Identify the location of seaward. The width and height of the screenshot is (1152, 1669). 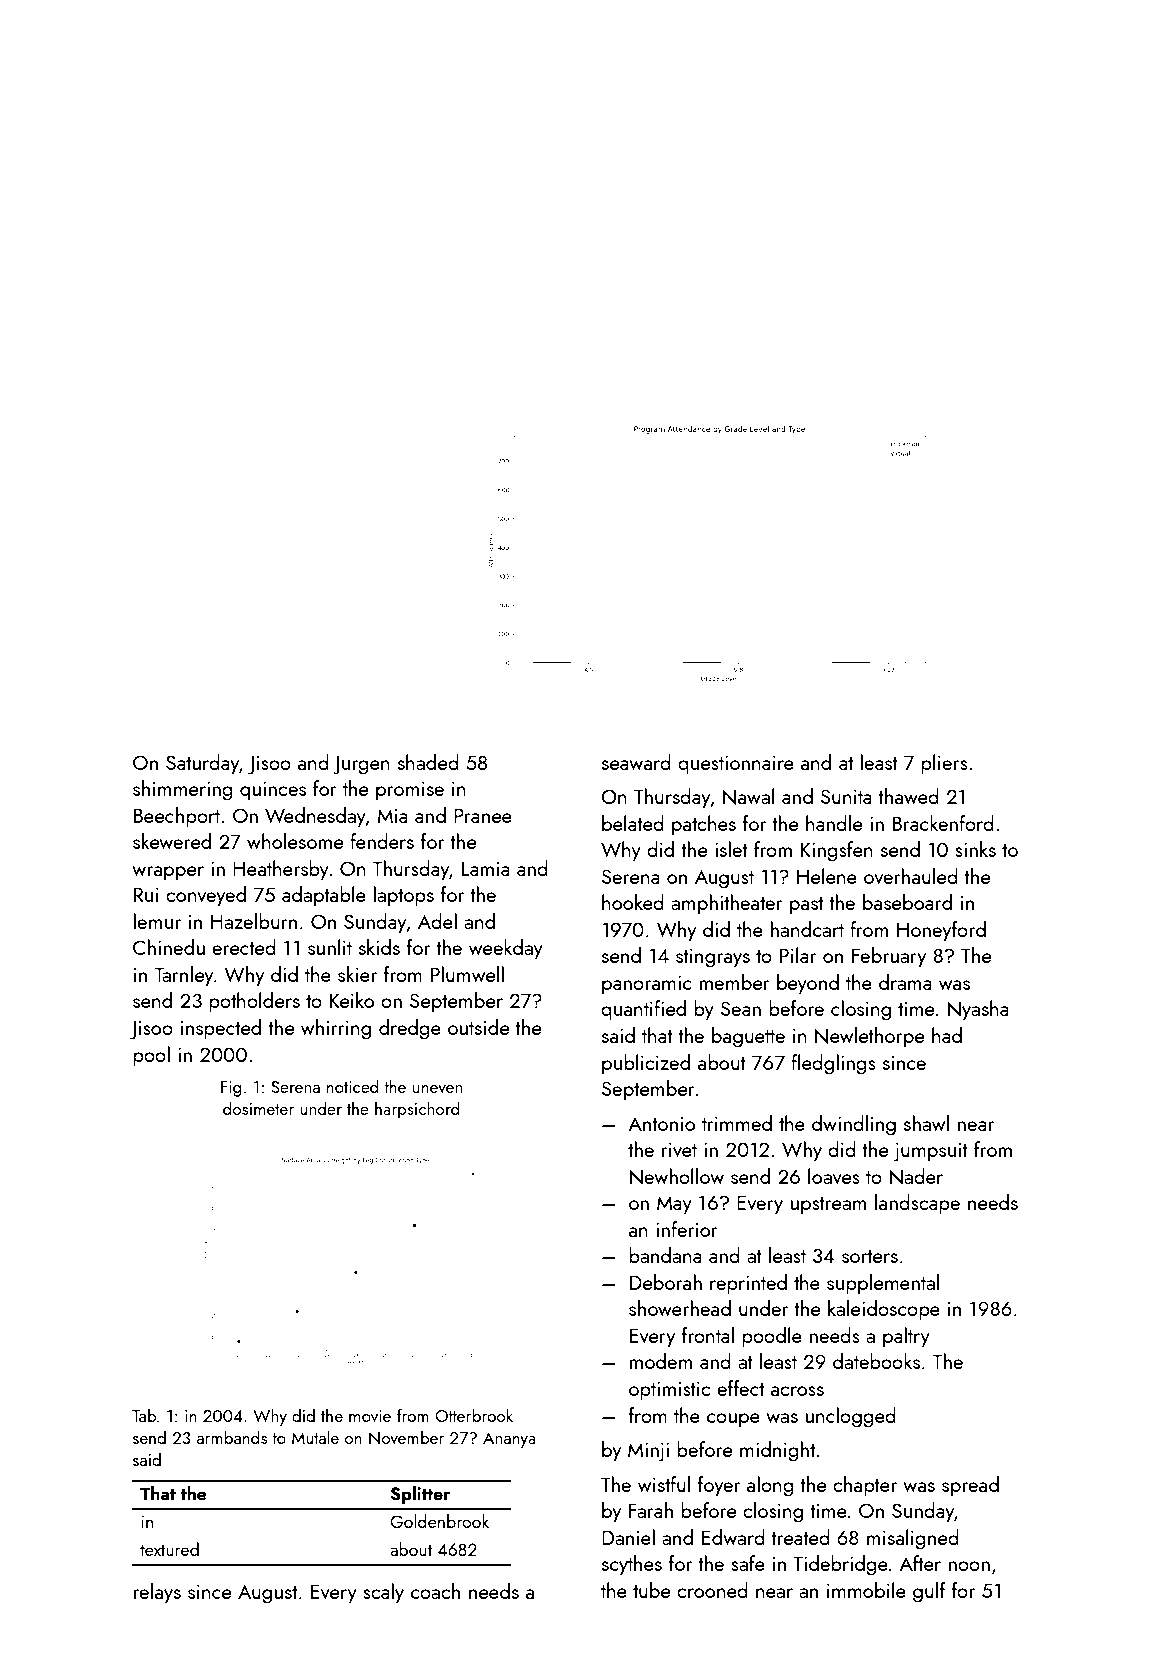
(636, 762).
